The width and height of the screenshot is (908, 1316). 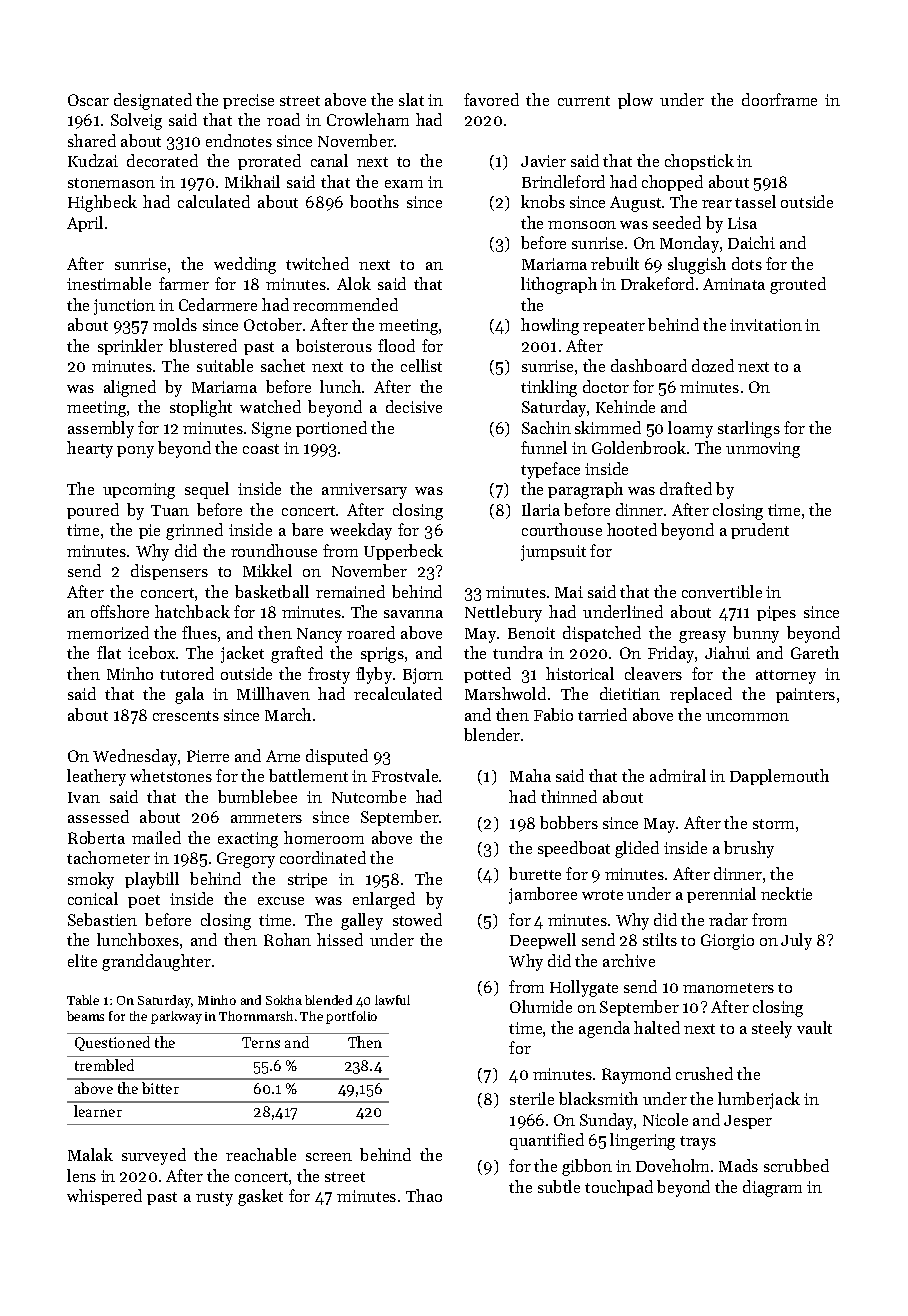 What do you see at coordinates (491, 99) in the screenshot?
I see `favored` at bounding box center [491, 99].
